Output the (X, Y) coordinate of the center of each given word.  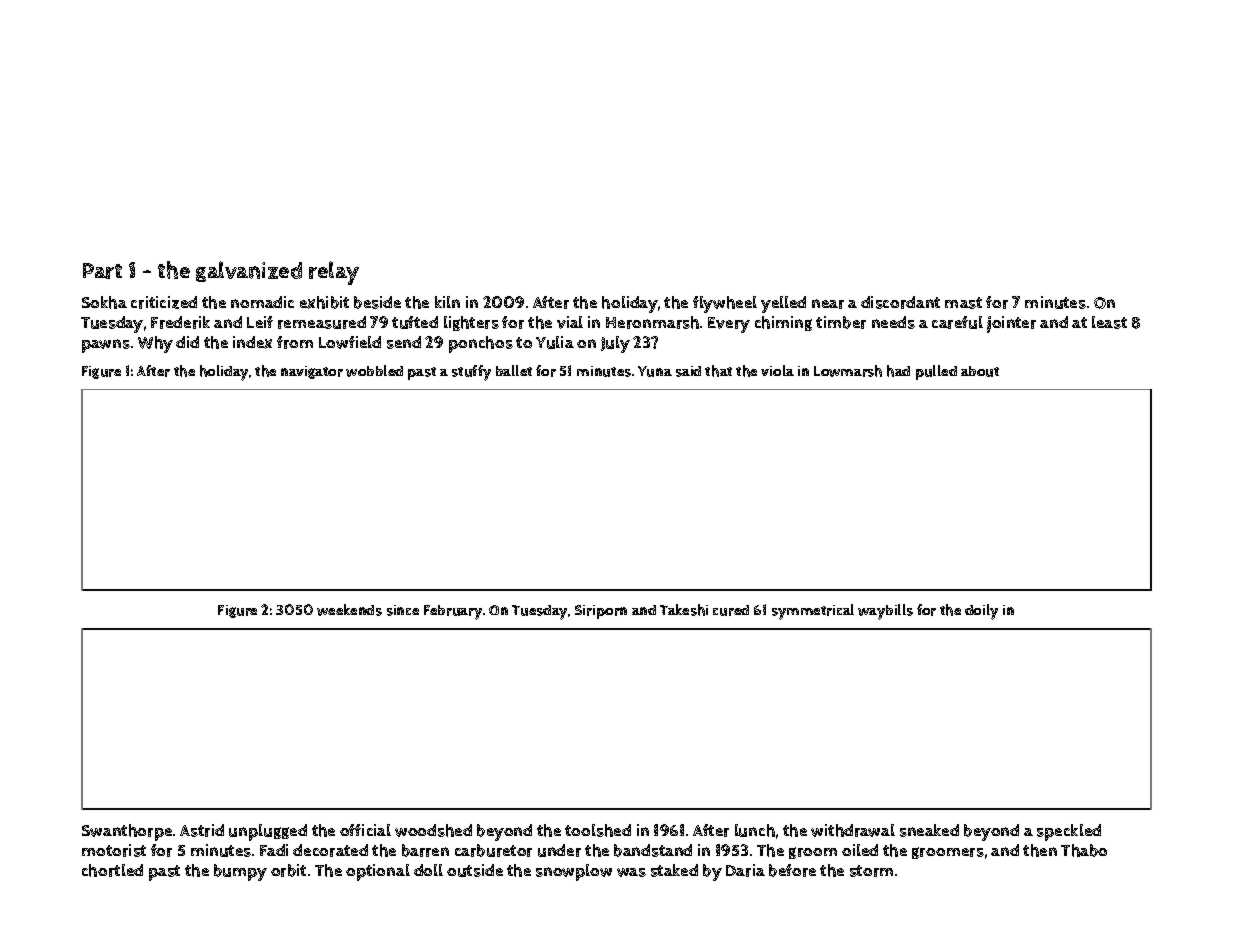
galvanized (249, 271)
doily (981, 612)
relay (334, 273)
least (1109, 322)
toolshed (598, 830)
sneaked (929, 830)
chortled (112, 870)
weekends (349, 610)
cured (731, 610)
